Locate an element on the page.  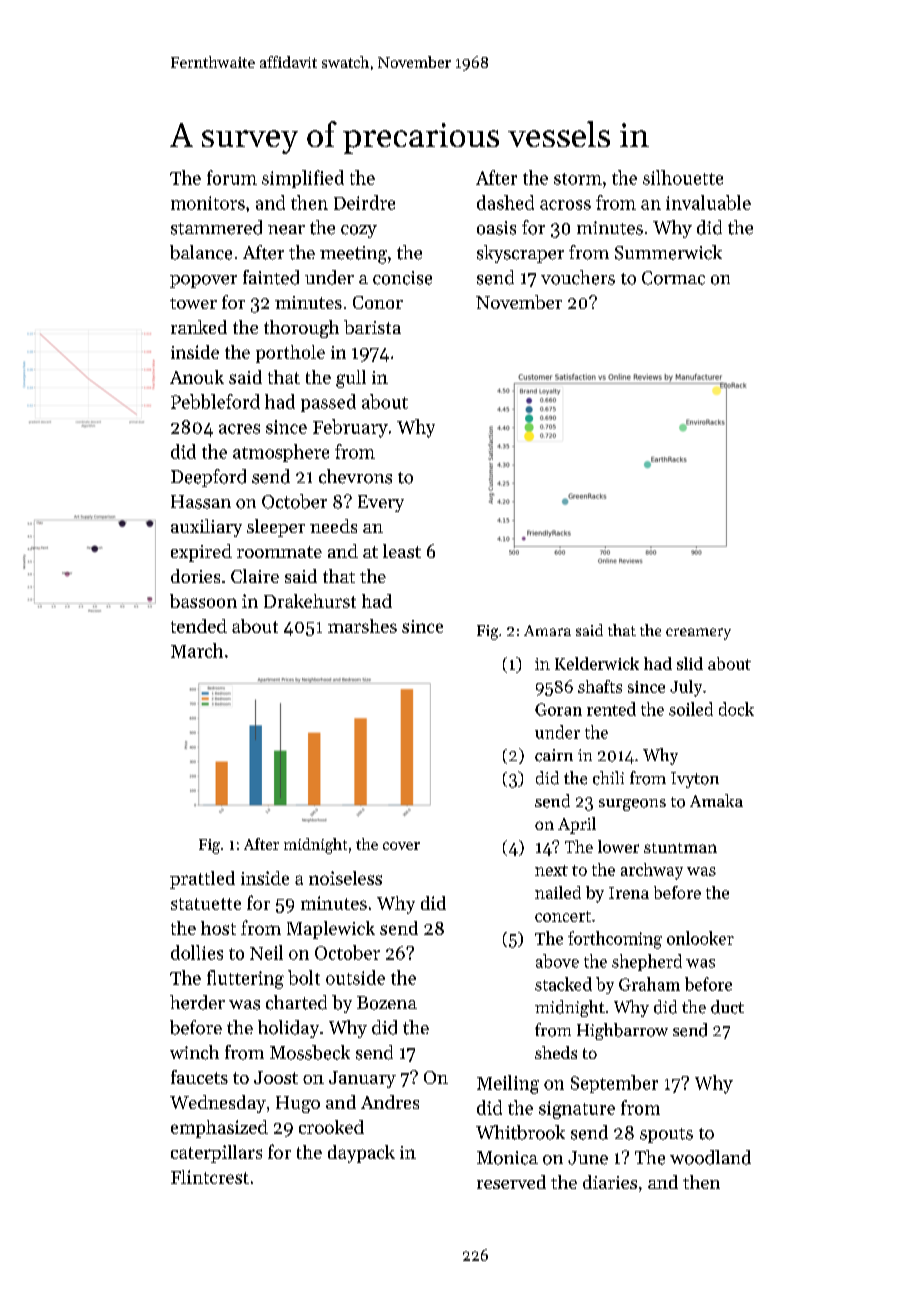
Flintcrest is located at coordinates (210, 1177).
